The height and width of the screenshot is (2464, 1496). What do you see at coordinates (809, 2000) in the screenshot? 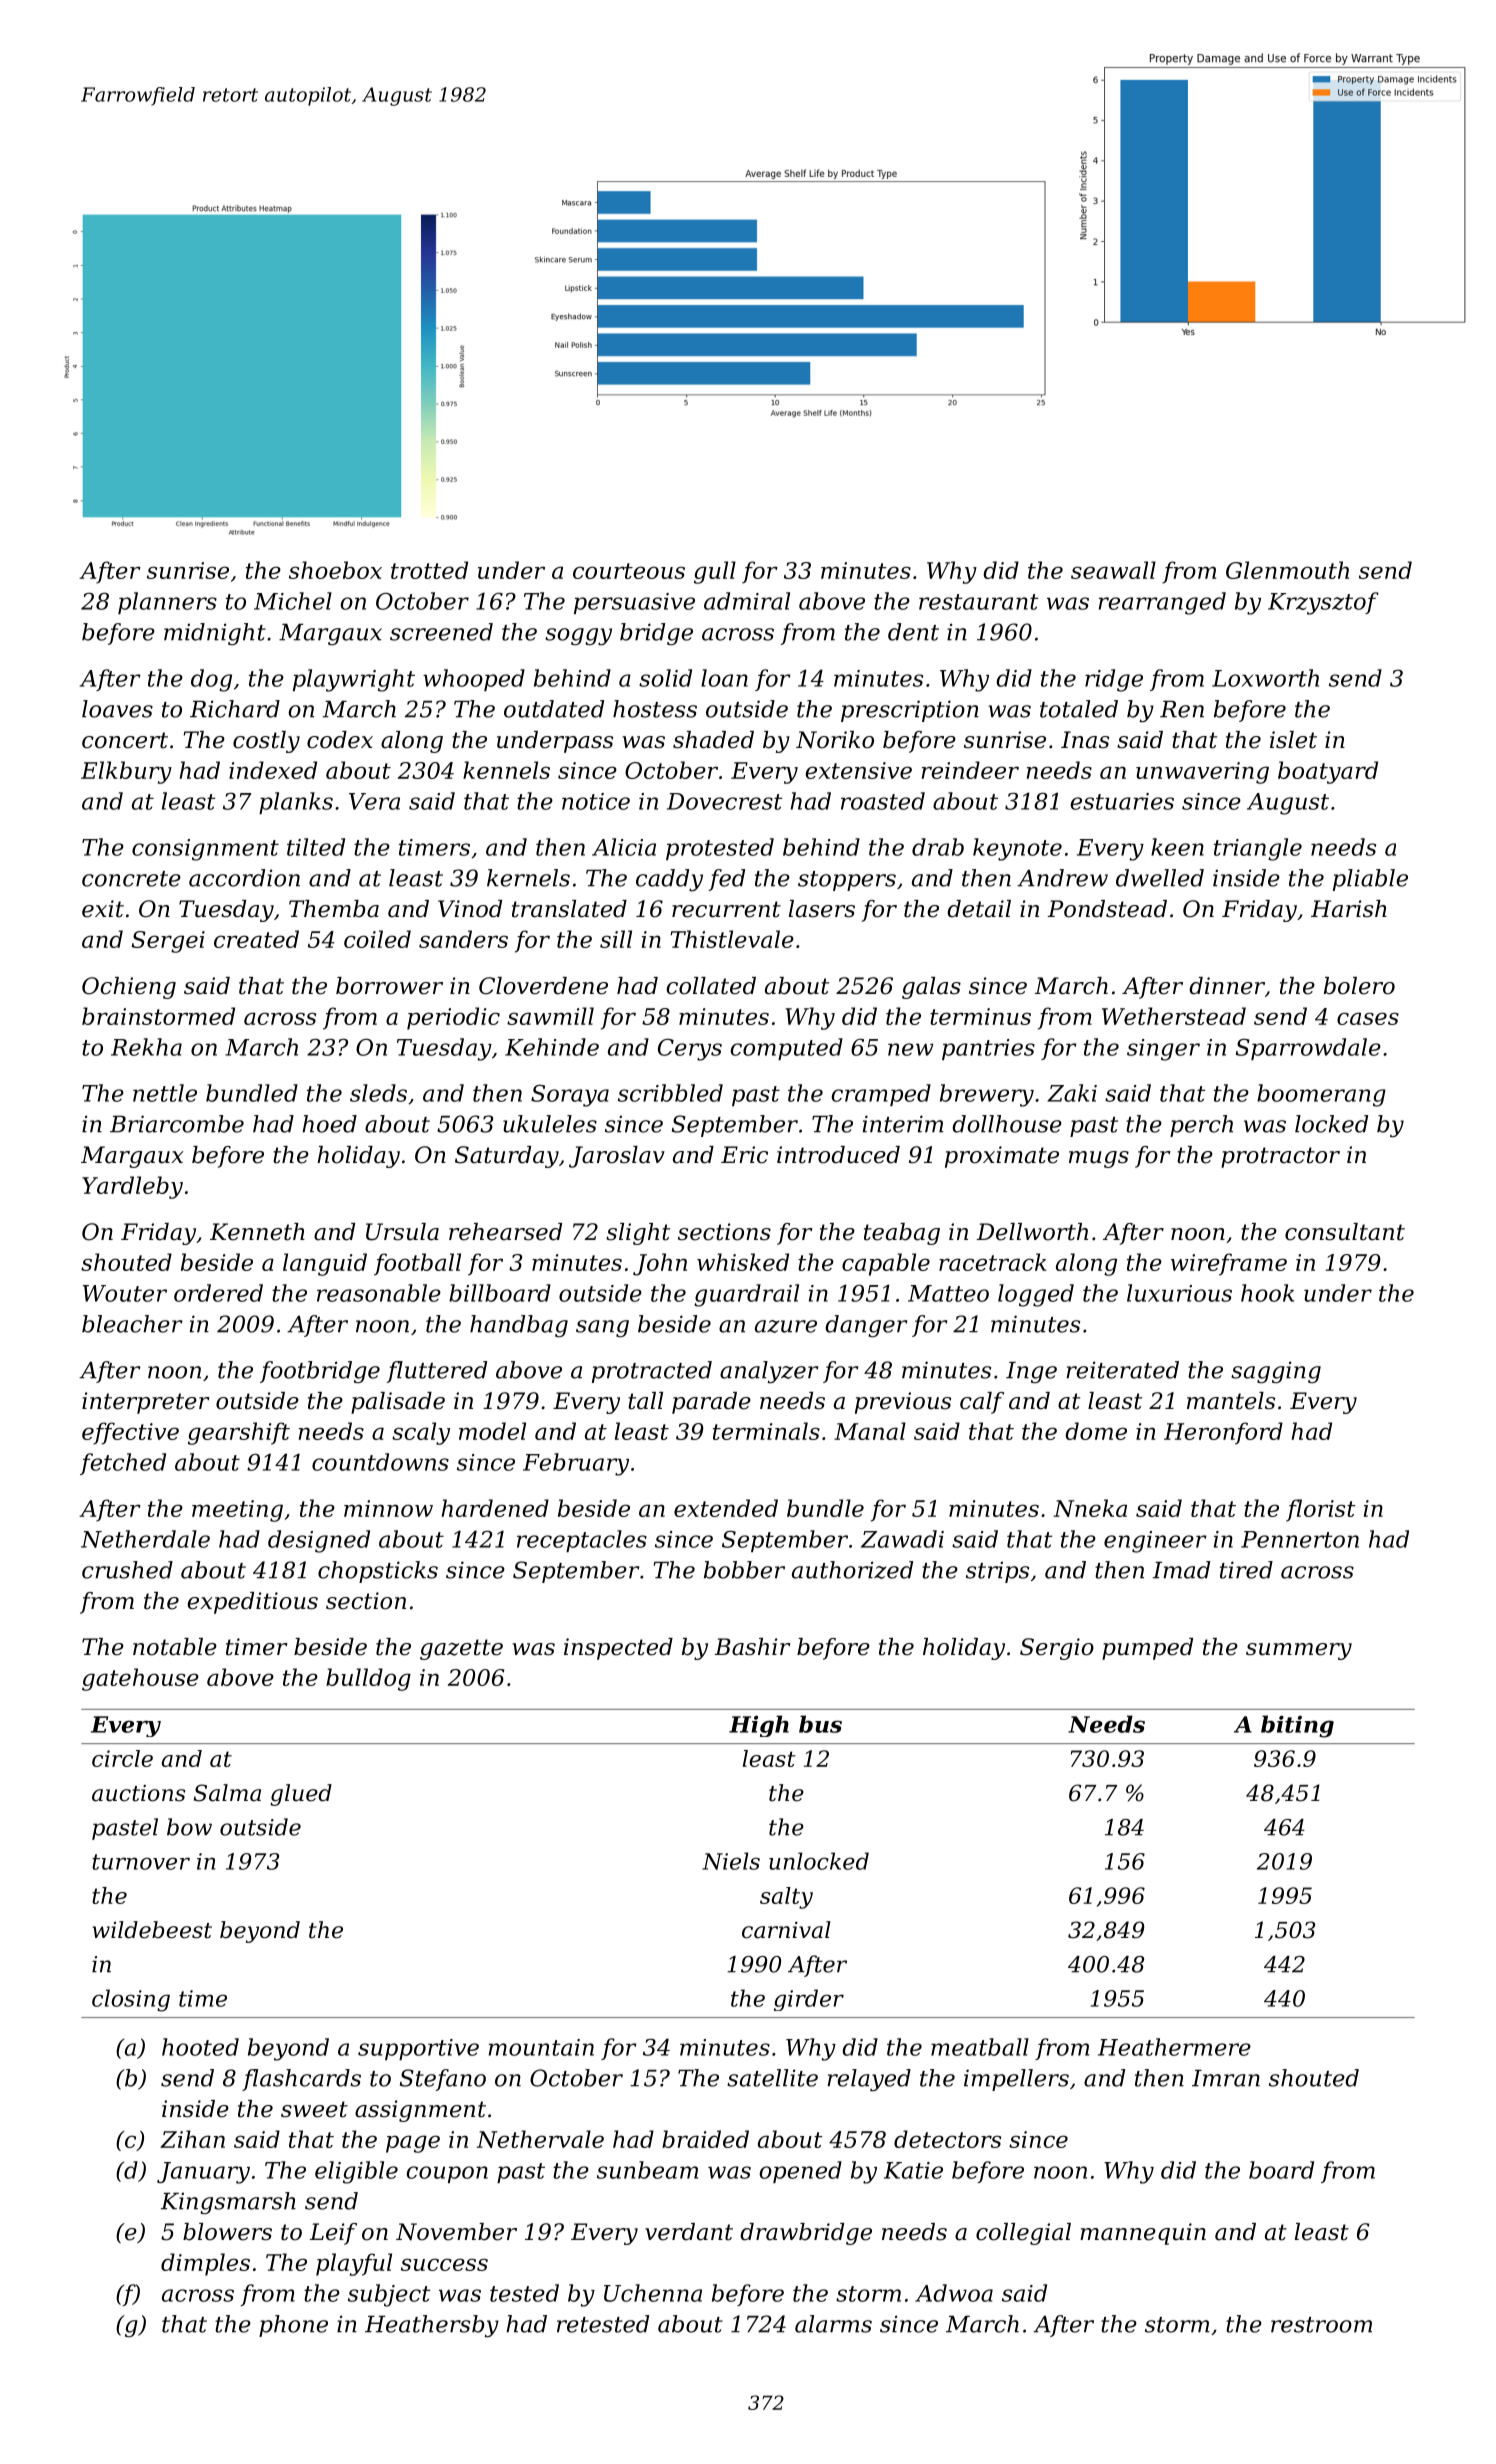
I see `girder` at bounding box center [809, 2000].
